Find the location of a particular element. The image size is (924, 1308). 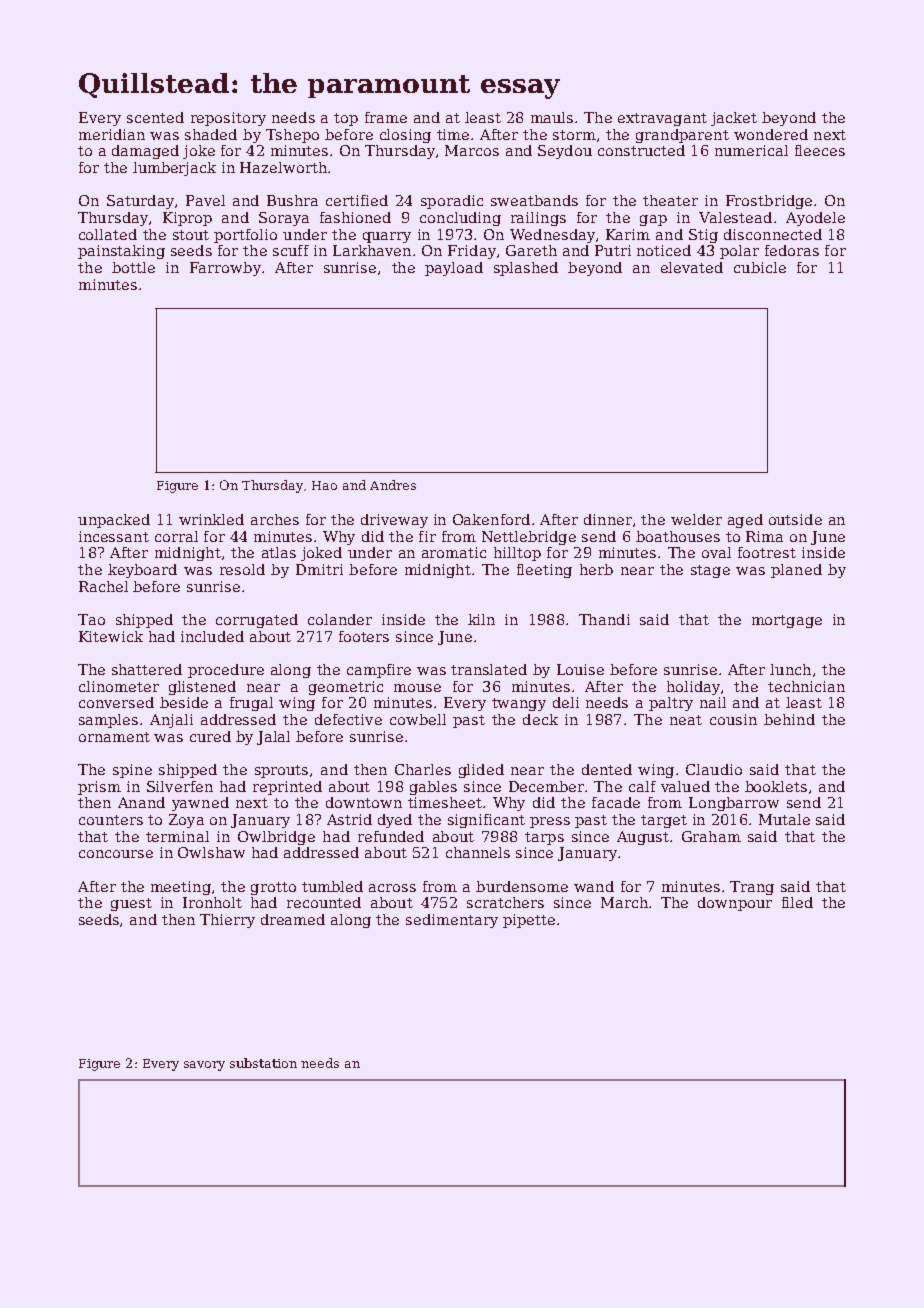

substation is located at coordinates (263, 1063).
